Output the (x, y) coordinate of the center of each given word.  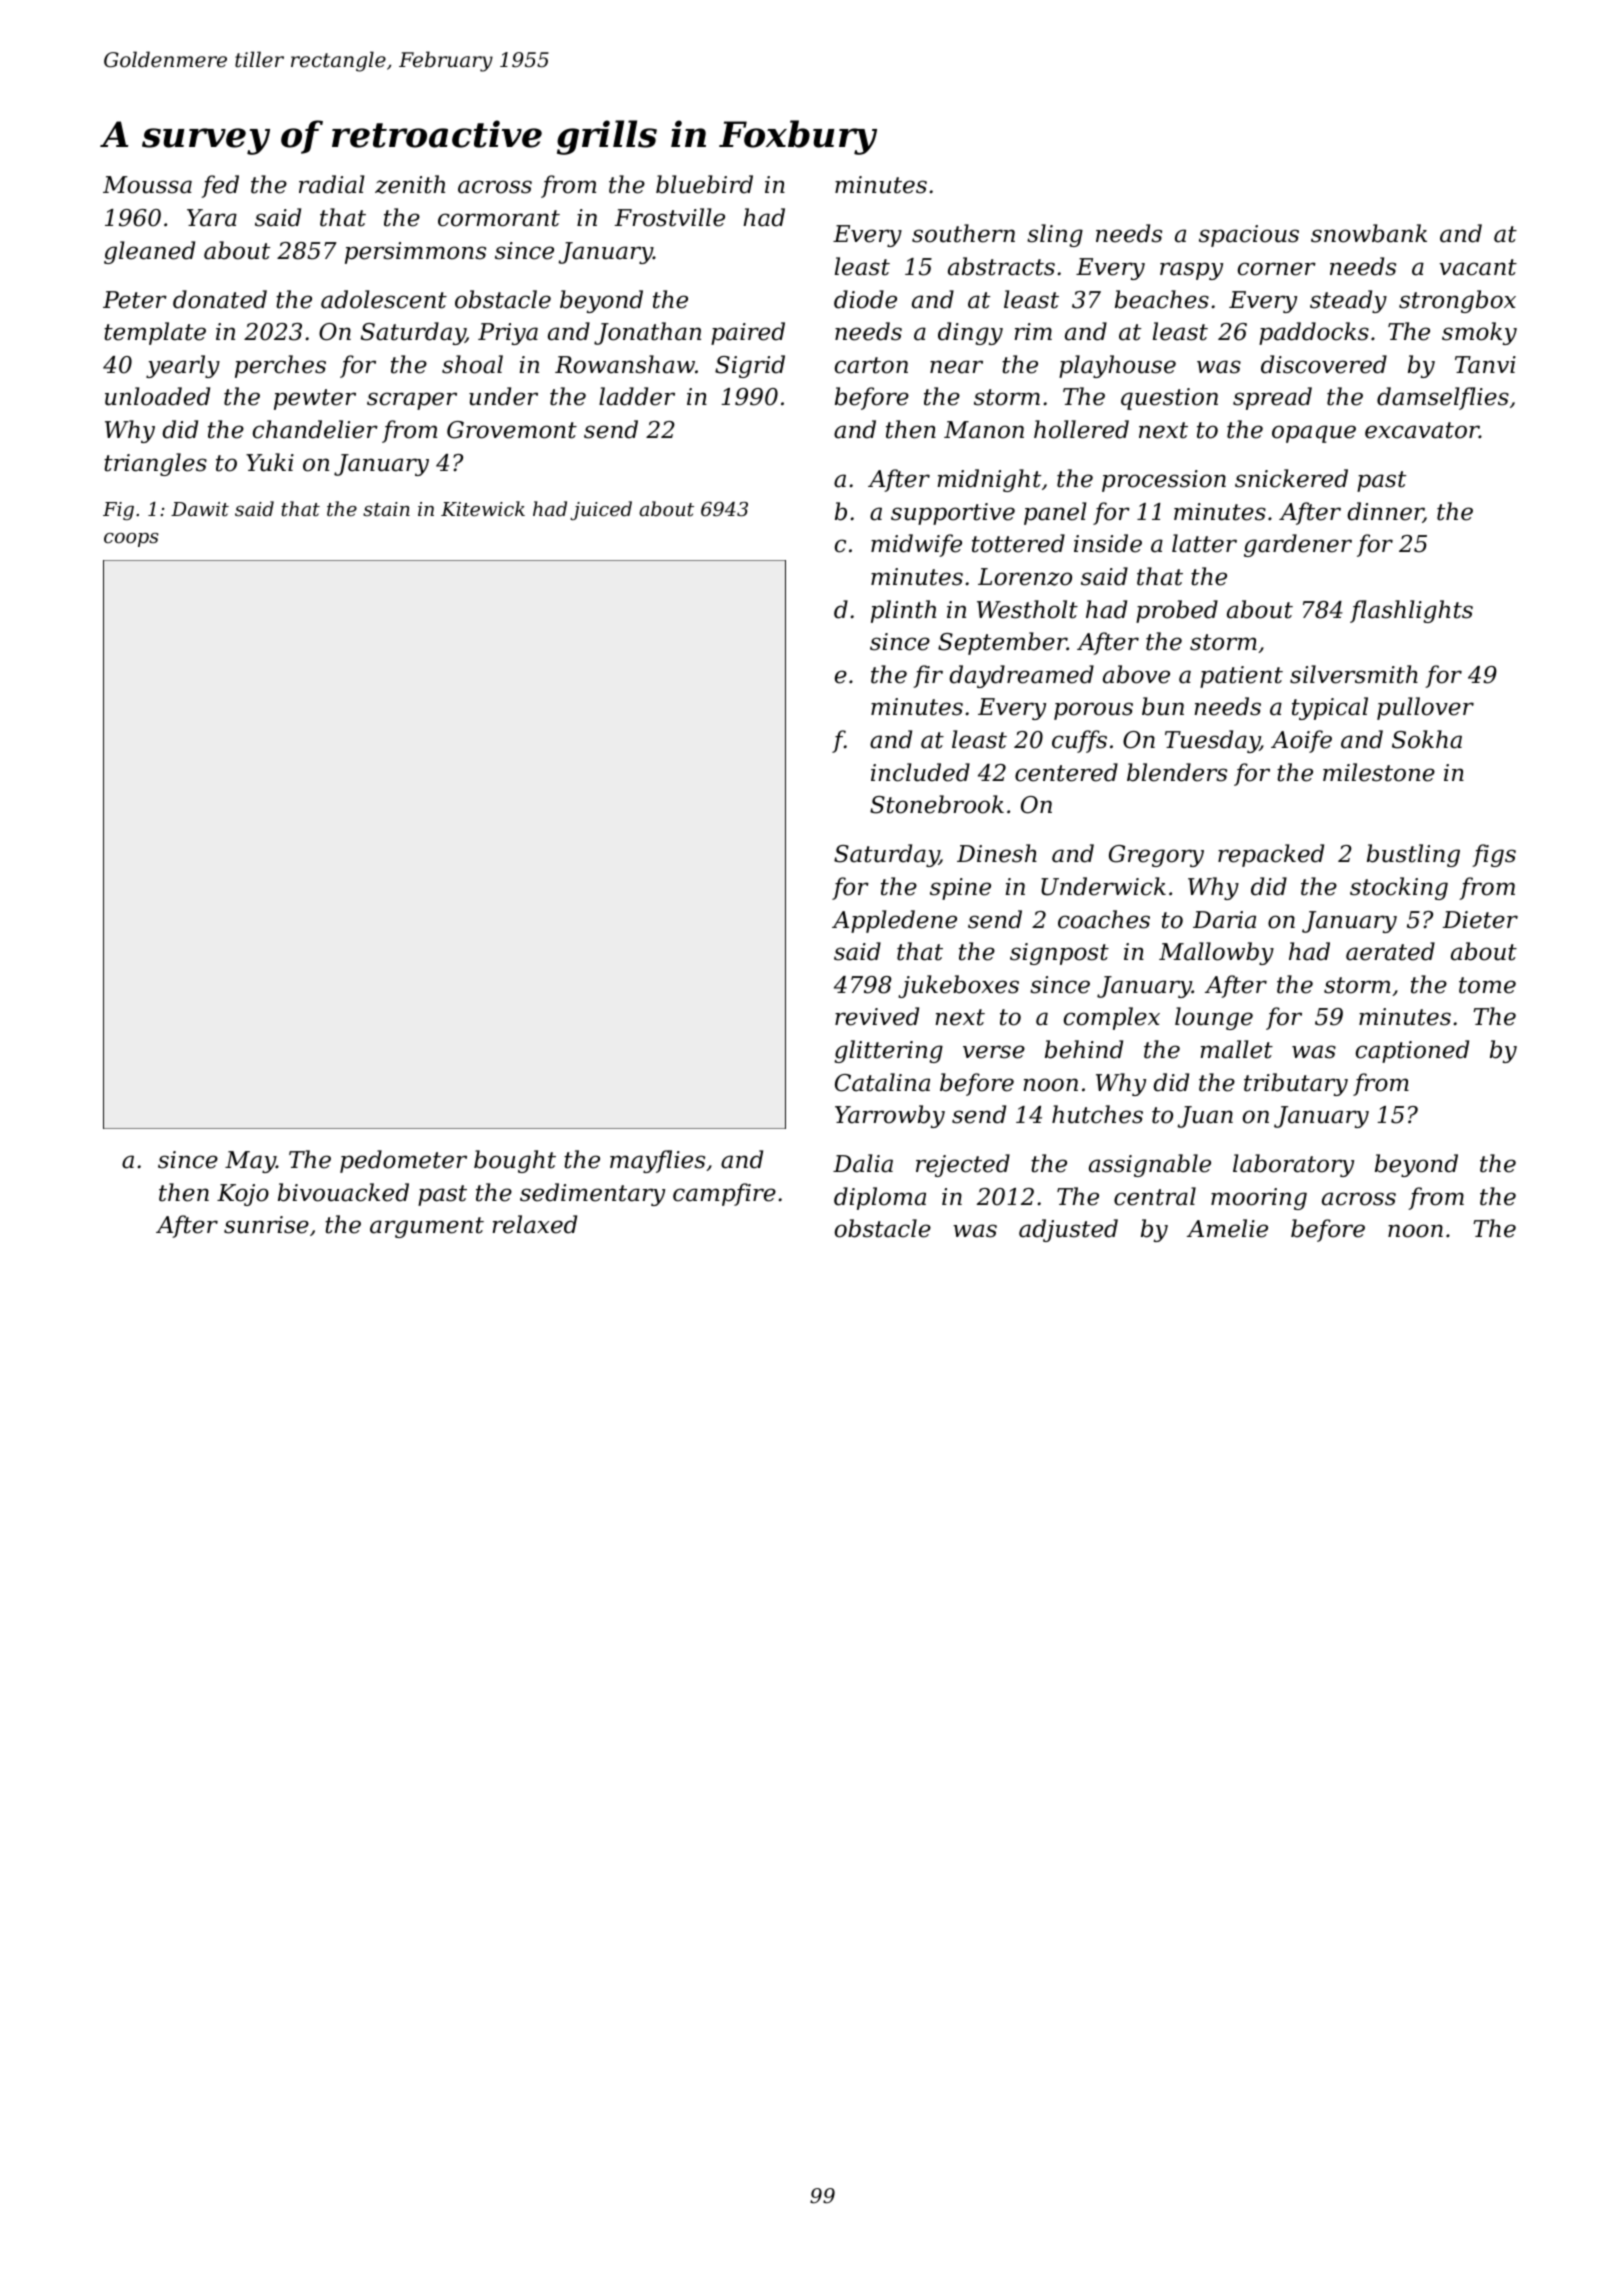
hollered (1081, 429)
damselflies (1443, 398)
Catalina (882, 1082)
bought (515, 1161)
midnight (989, 480)
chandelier (315, 429)
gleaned (149, 252)
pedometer (403, 1161)
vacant (1478, 267)
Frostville (669, 217)
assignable (1150, 1165)
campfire (724, 1194)
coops (131, 540)
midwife (916, 545)
